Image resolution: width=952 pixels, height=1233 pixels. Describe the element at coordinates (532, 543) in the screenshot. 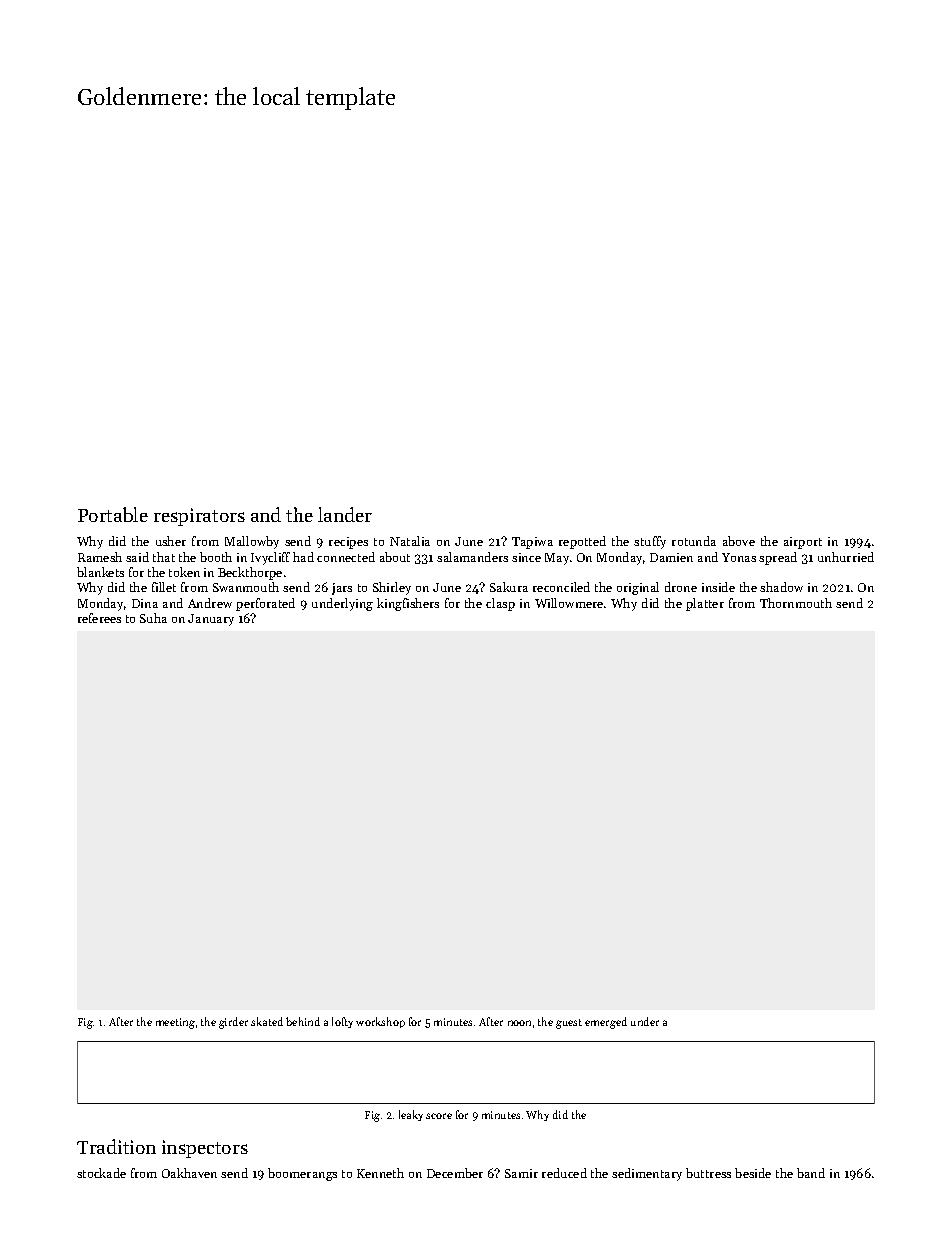

I see `Tapiwa` at that location.
